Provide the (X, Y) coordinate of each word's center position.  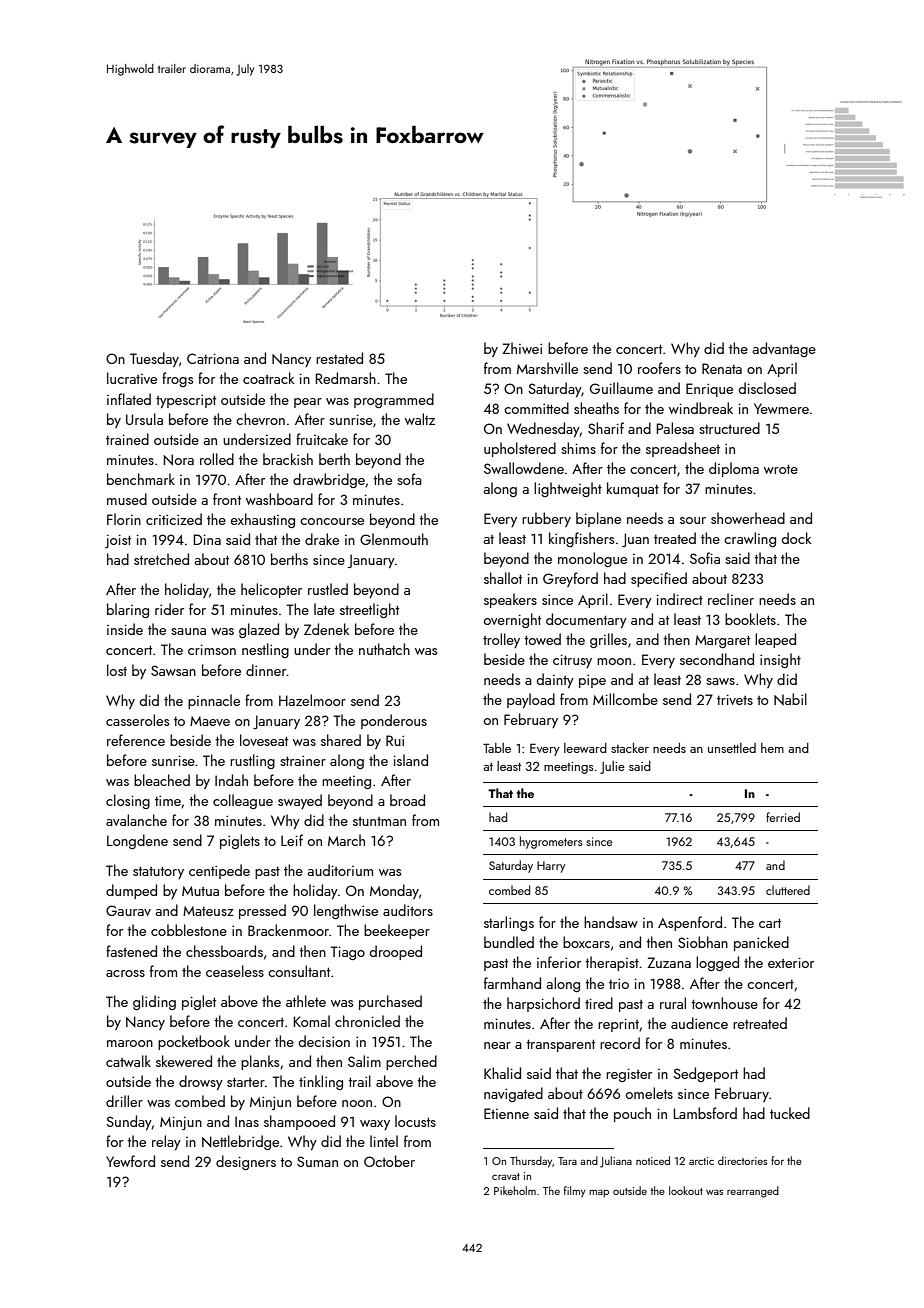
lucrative (132, 378)
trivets (735, 699)
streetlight (369, 610)
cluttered (788, 890)
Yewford (130, 1161)
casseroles (137, 720)
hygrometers (551, 842)
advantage (784, 349)
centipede (219, 871)
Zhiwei (522, 348)
